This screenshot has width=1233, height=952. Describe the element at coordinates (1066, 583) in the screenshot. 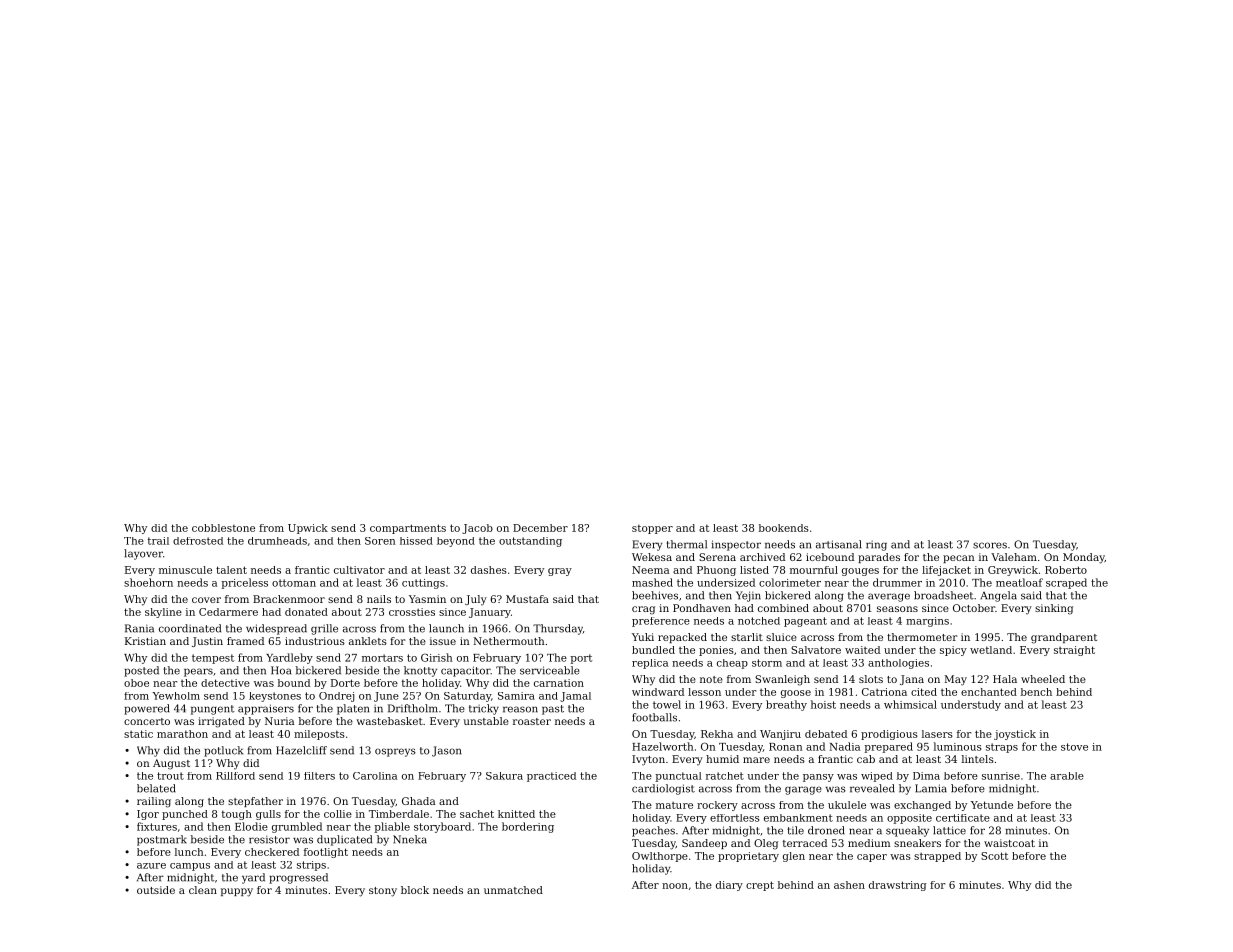

I see `scraped` at that location.
